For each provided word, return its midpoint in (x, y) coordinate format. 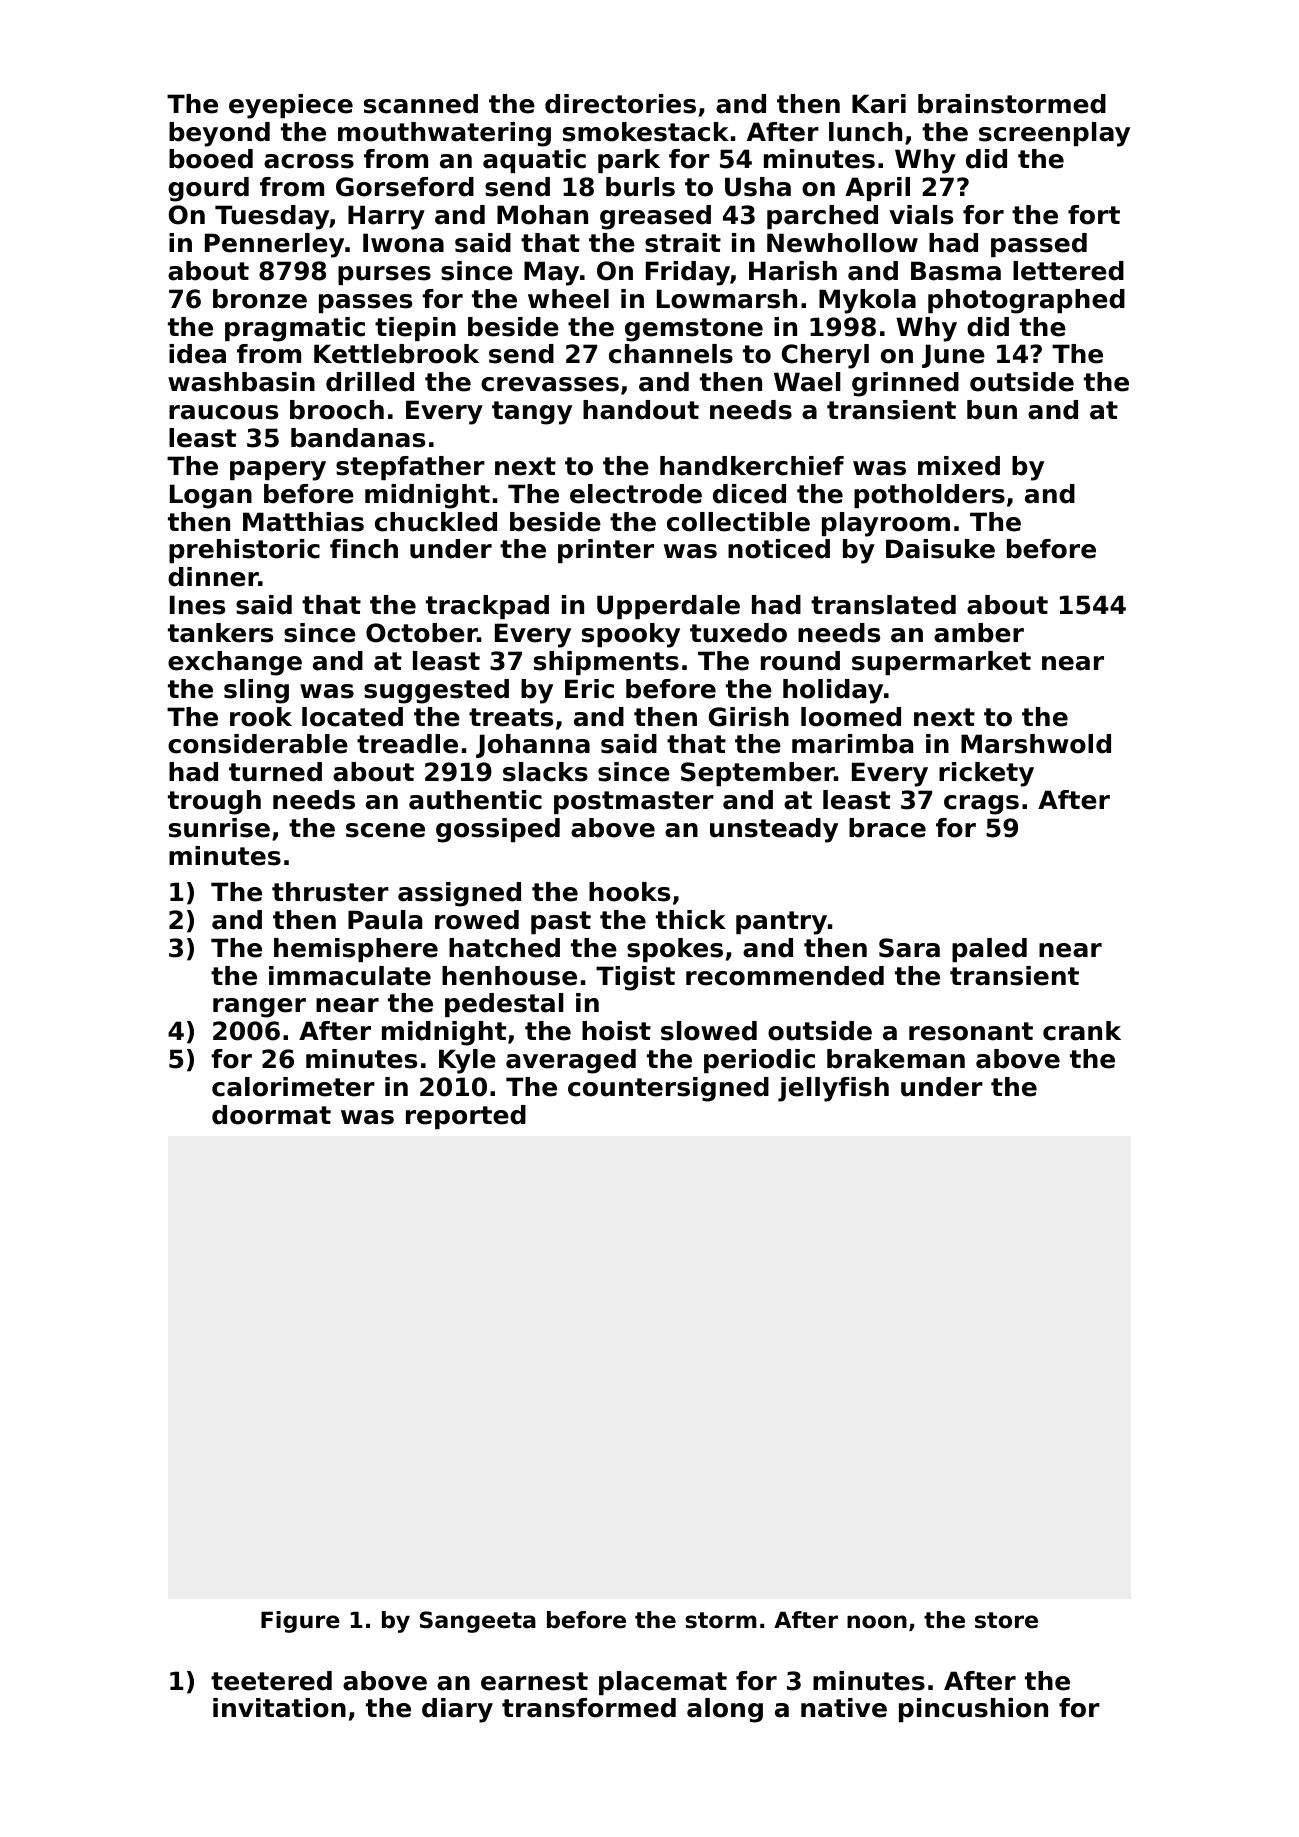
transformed (589, 1708)
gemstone (694, 330)
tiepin (415, 329)
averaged (571, 1061)
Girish (749, 717)
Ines (197, 605)
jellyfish (833, 1089)
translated (883, 605)
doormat (271, 1115)
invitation (279, 1708)
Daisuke (940, 549)
